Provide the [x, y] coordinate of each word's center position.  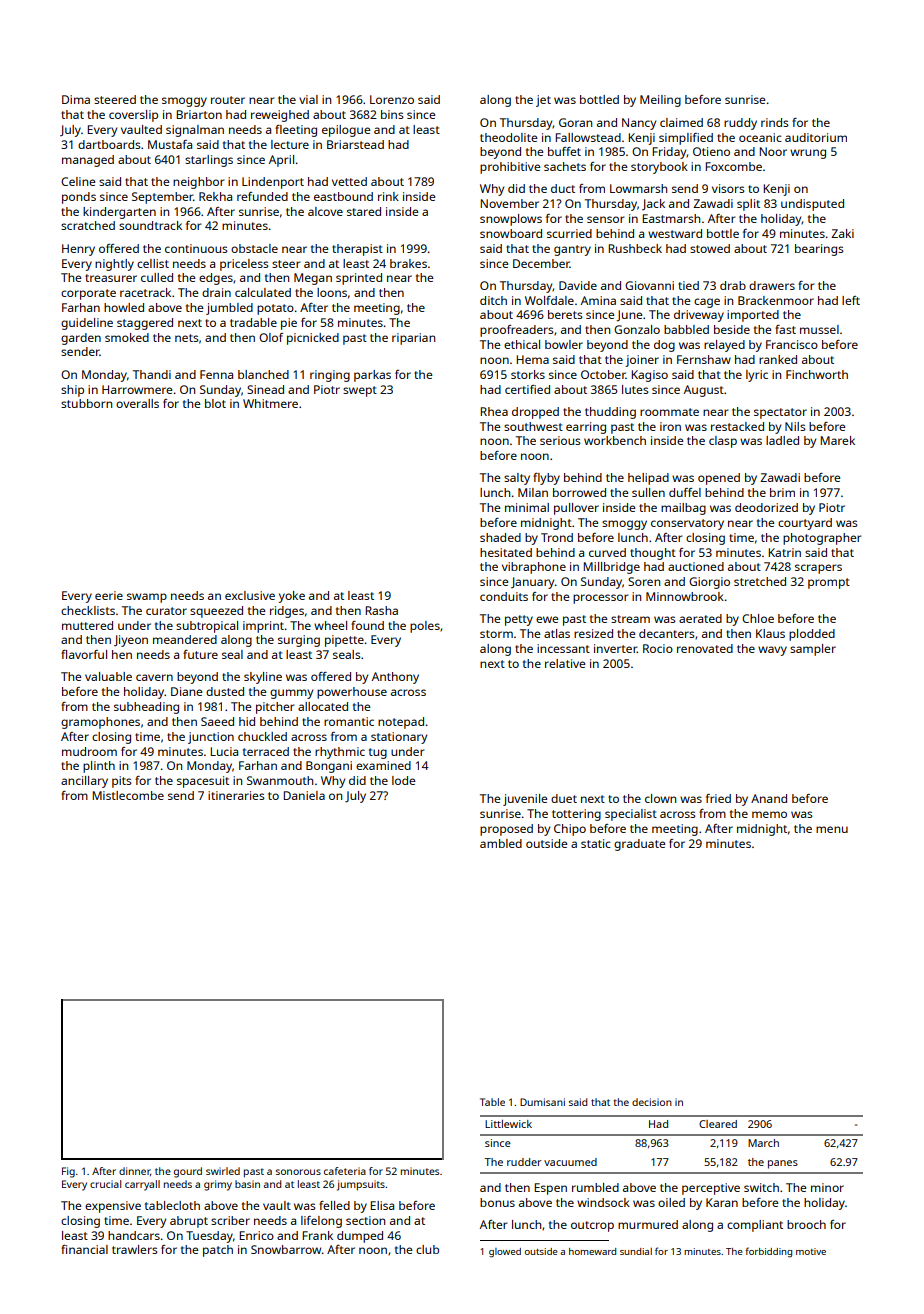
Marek [837, 440]
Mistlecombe [128, 795]
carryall [142, 1185]
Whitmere [270, 403]
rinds [775, 122]
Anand [769, 798]
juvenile [525, 800]
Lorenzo [392, 99]
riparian [413, 339]
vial [308, 99]
